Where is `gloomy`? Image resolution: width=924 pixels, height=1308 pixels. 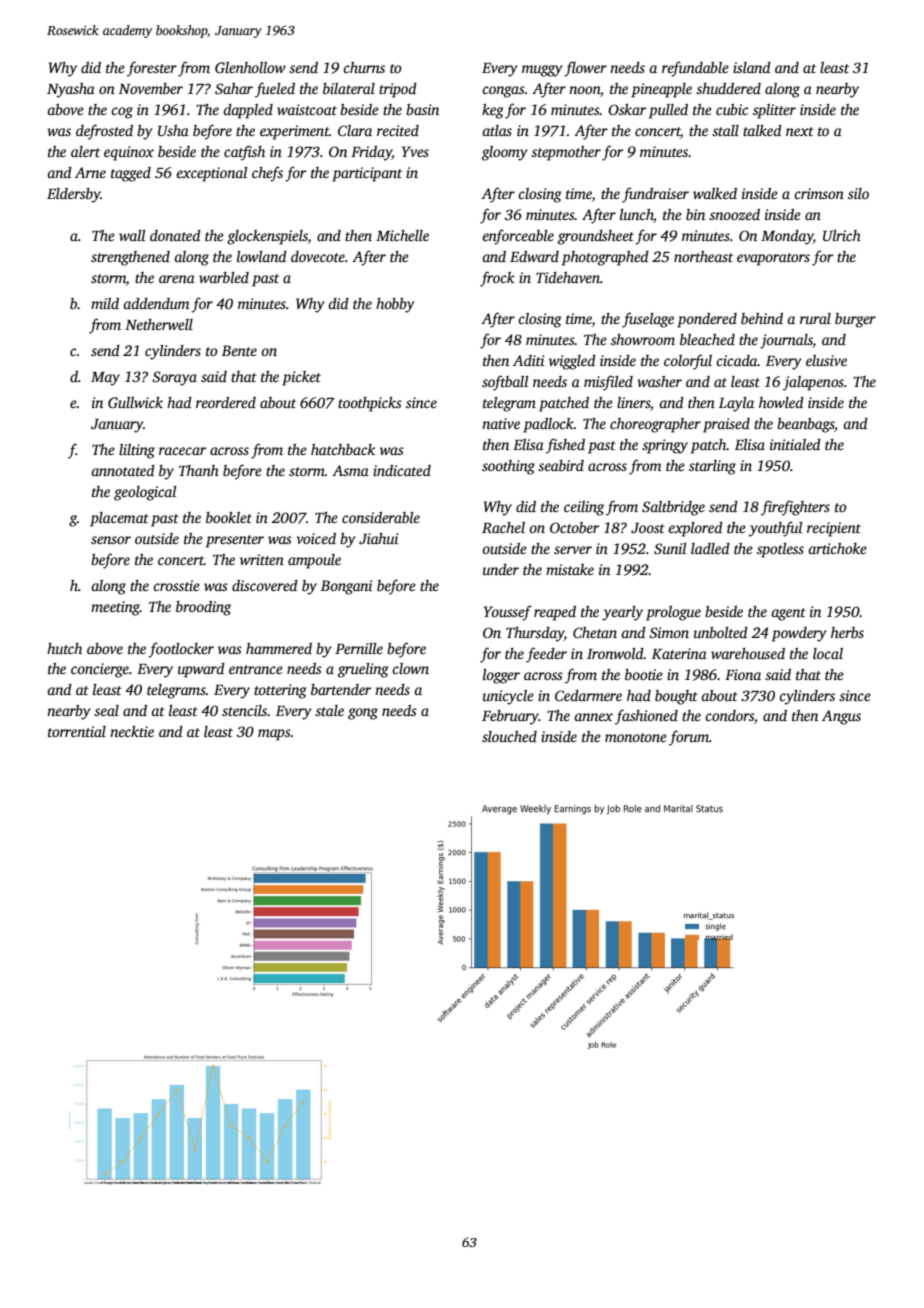
gloomy is located at coordinates (505, 153).
